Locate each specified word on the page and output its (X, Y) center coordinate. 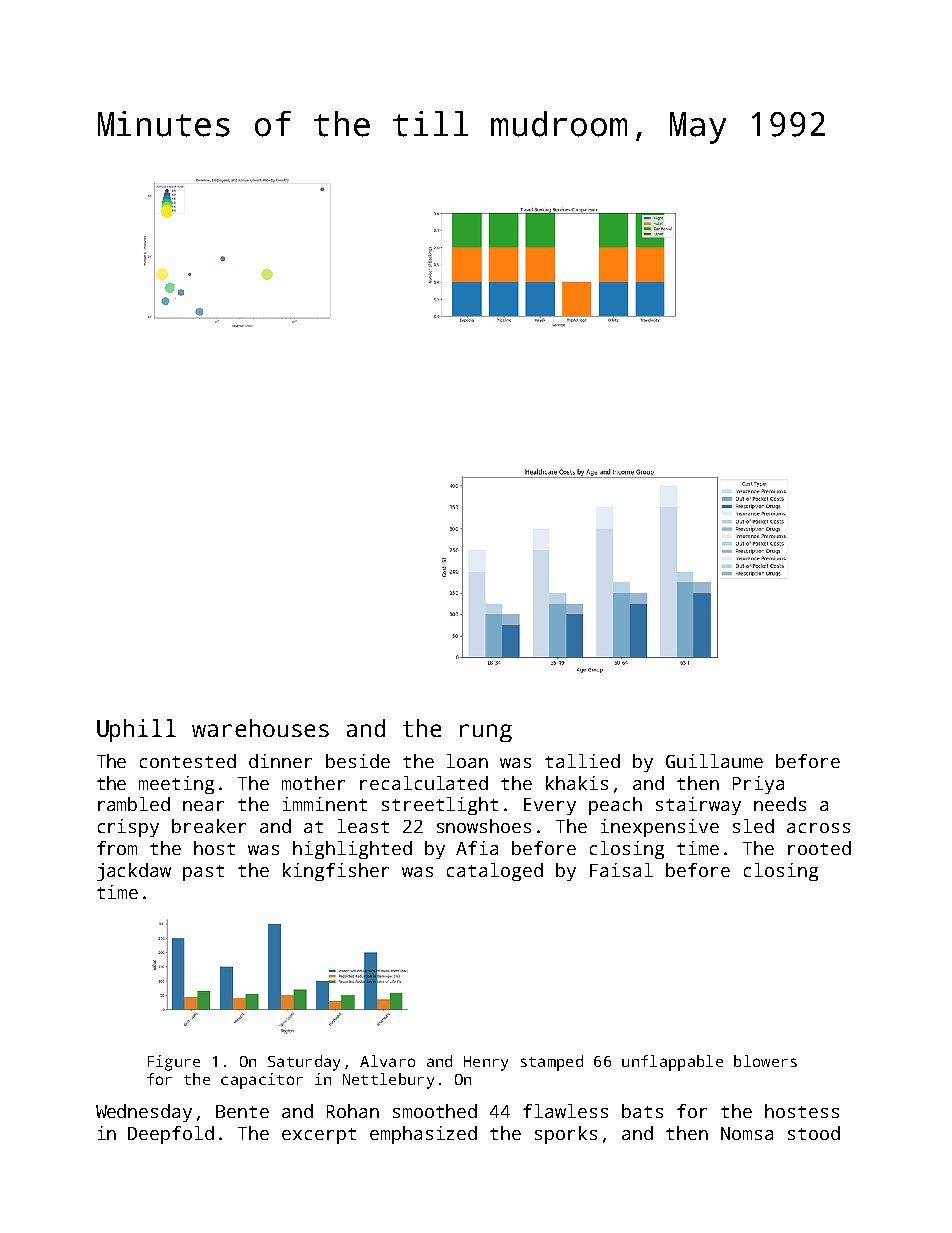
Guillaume (714, 761)
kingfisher (336, 872)
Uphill (136, 730)
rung (486, 733)
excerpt (319, 1136)
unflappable (672, 1063)
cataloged (495, 872)
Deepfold (171, 1135)
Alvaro (387, 1061)
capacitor (262, 1081)
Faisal (621, 870)
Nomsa (747, 1133)
